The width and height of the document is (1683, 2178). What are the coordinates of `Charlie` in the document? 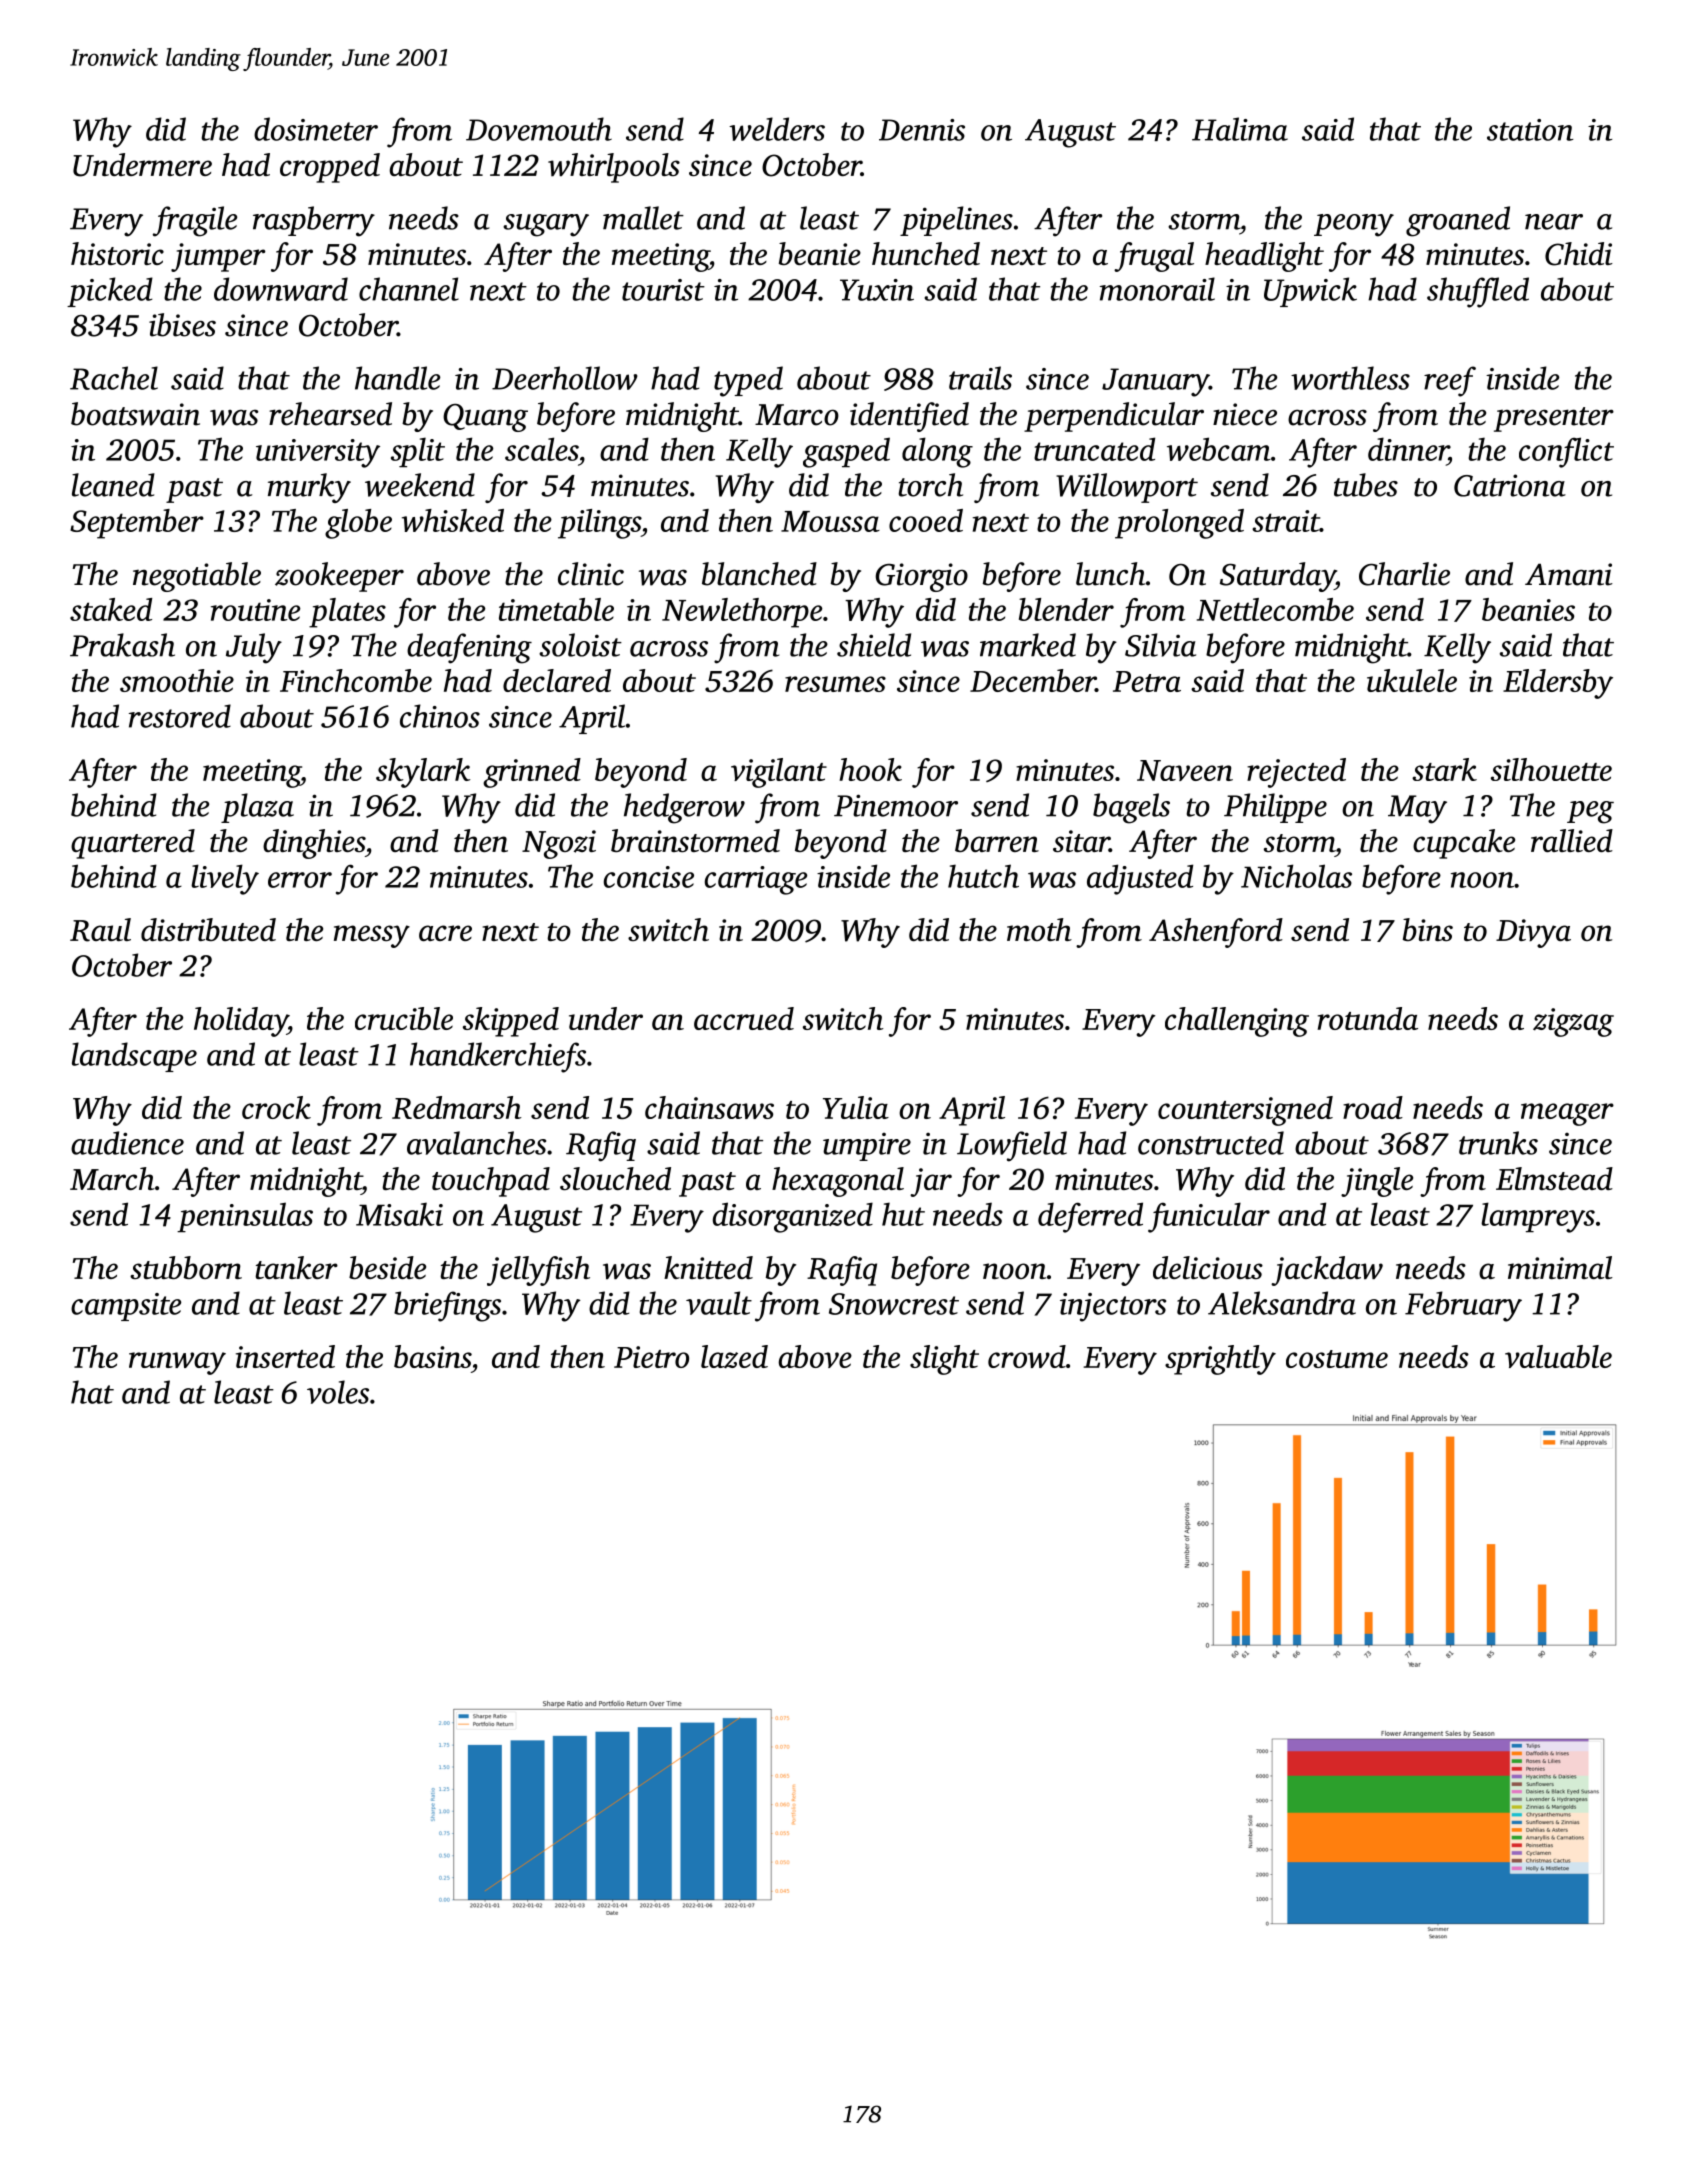 It's located at (1404, 574).
